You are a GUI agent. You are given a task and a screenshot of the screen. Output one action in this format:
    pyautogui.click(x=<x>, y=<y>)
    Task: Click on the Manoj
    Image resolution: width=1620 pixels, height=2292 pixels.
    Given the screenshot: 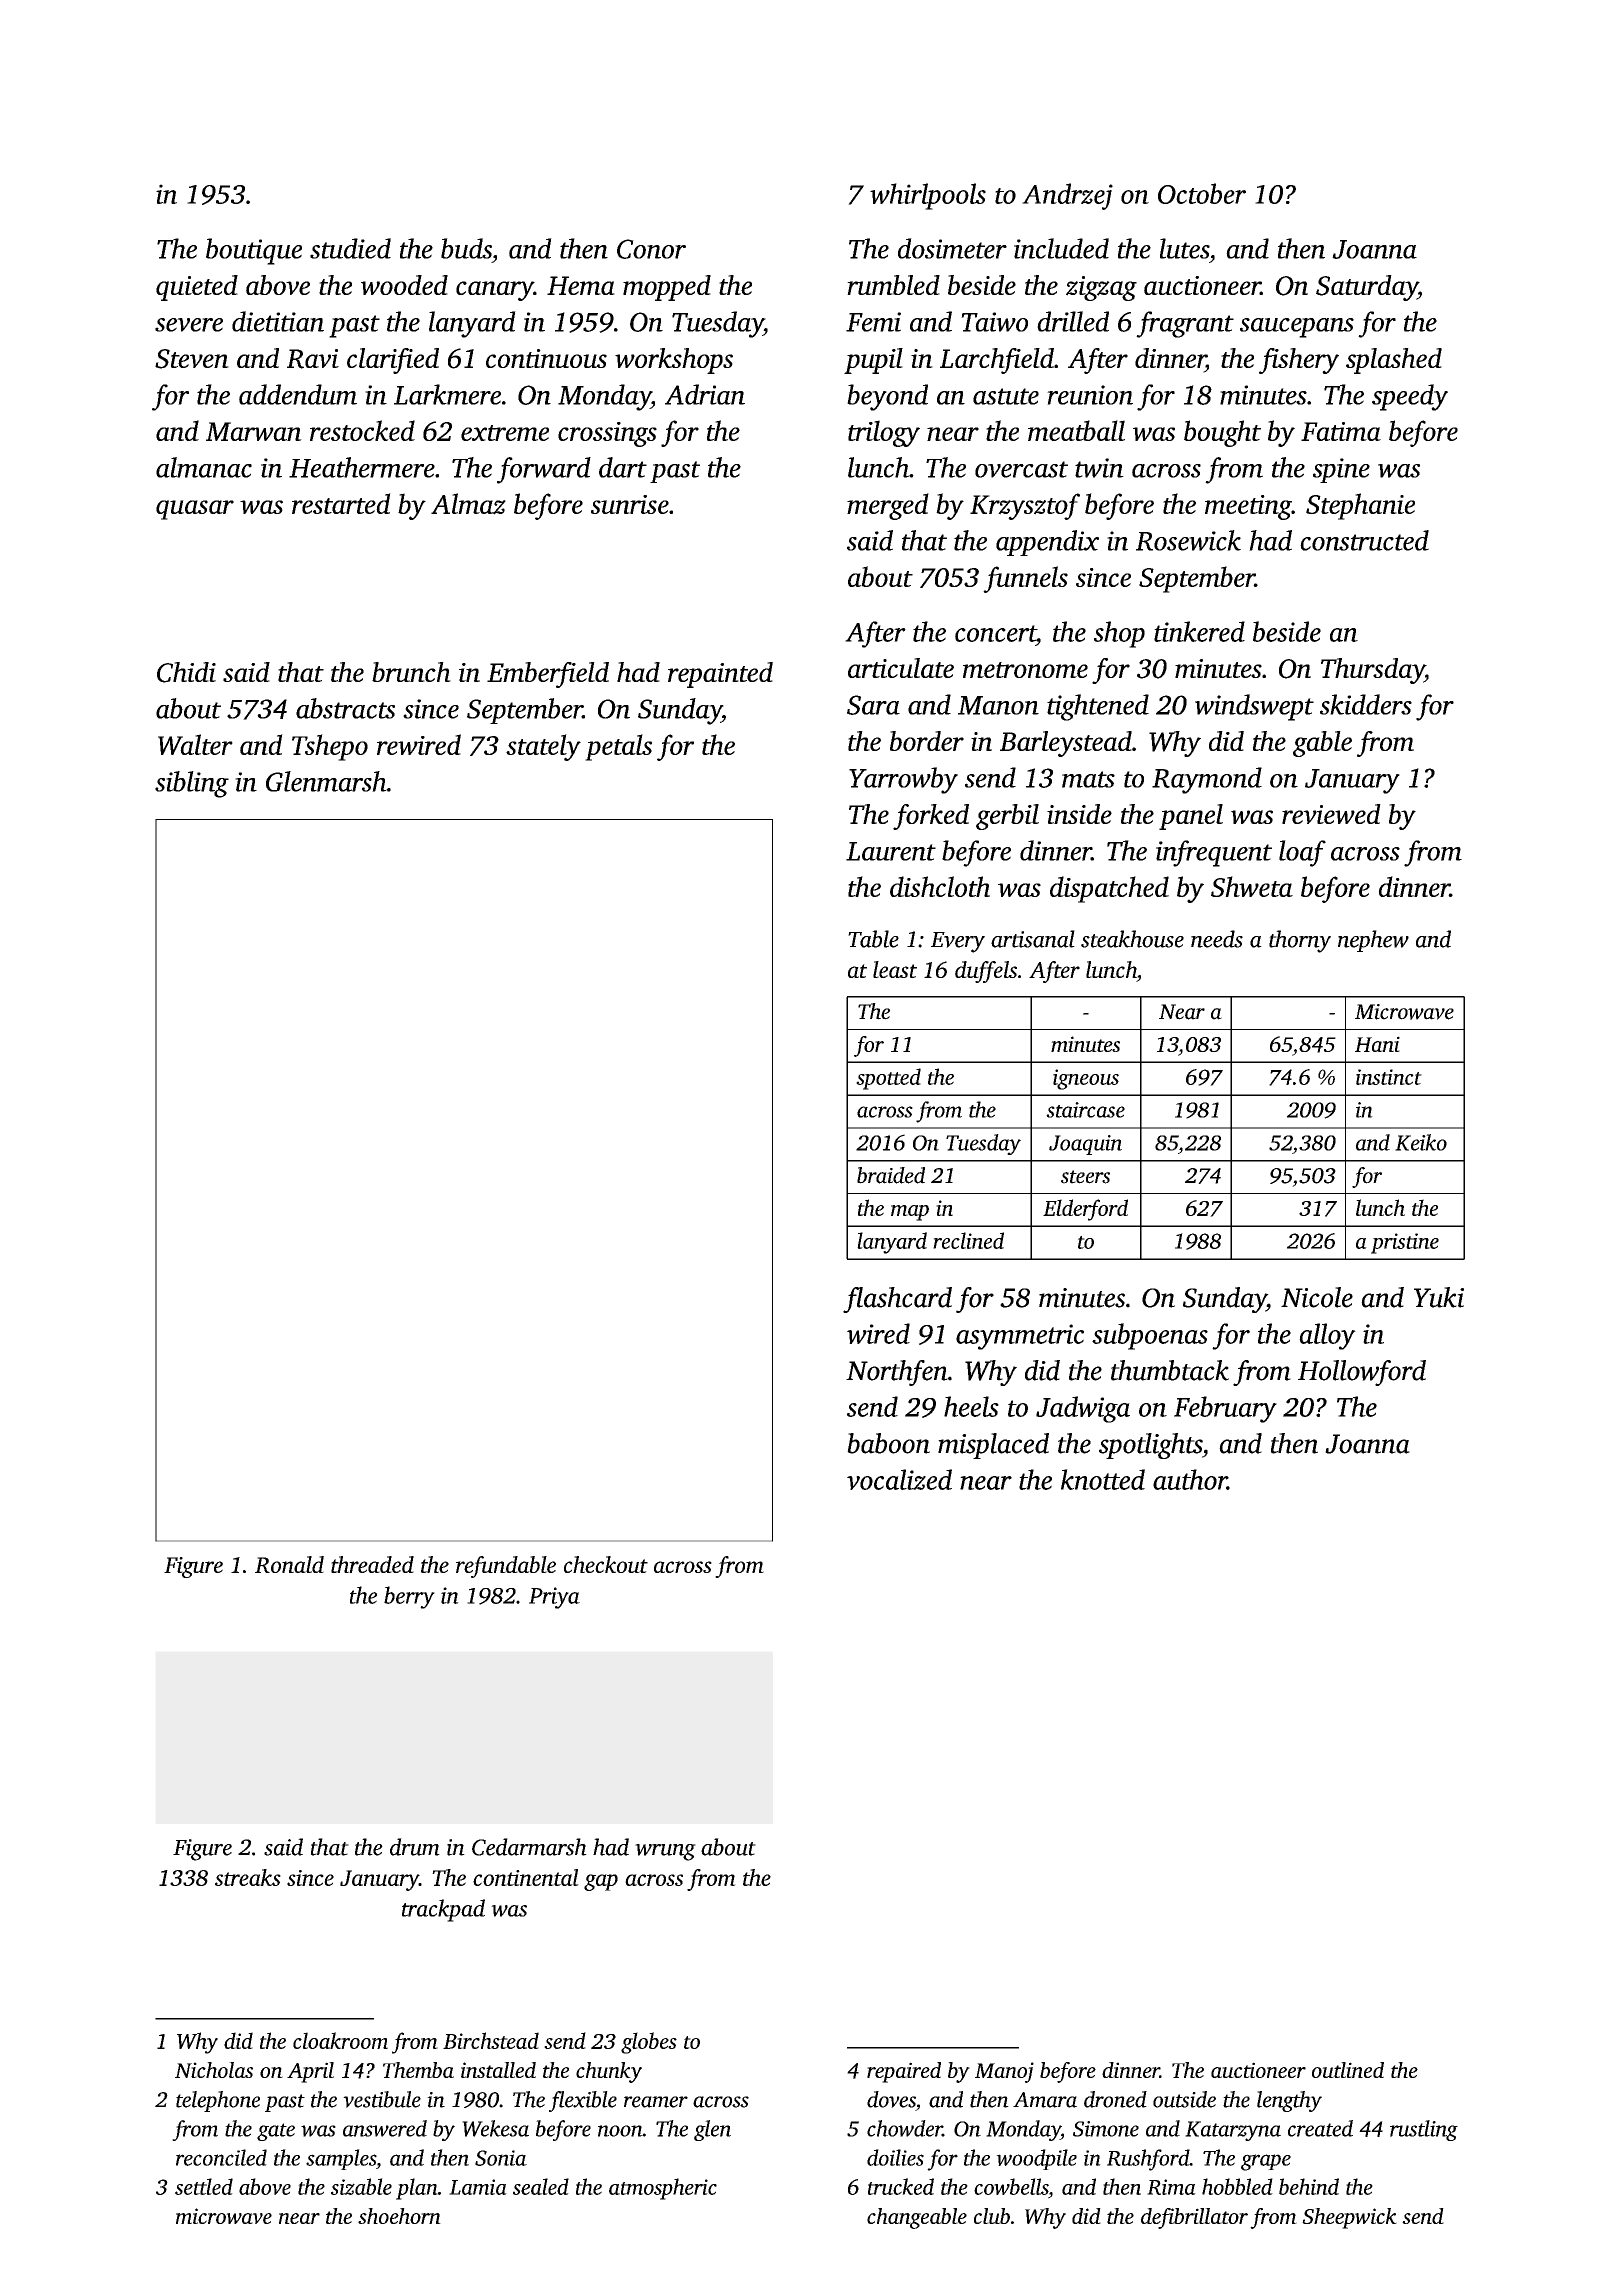 What is the action you would take?
    pyautogui.click(x=1004, y=2072)
